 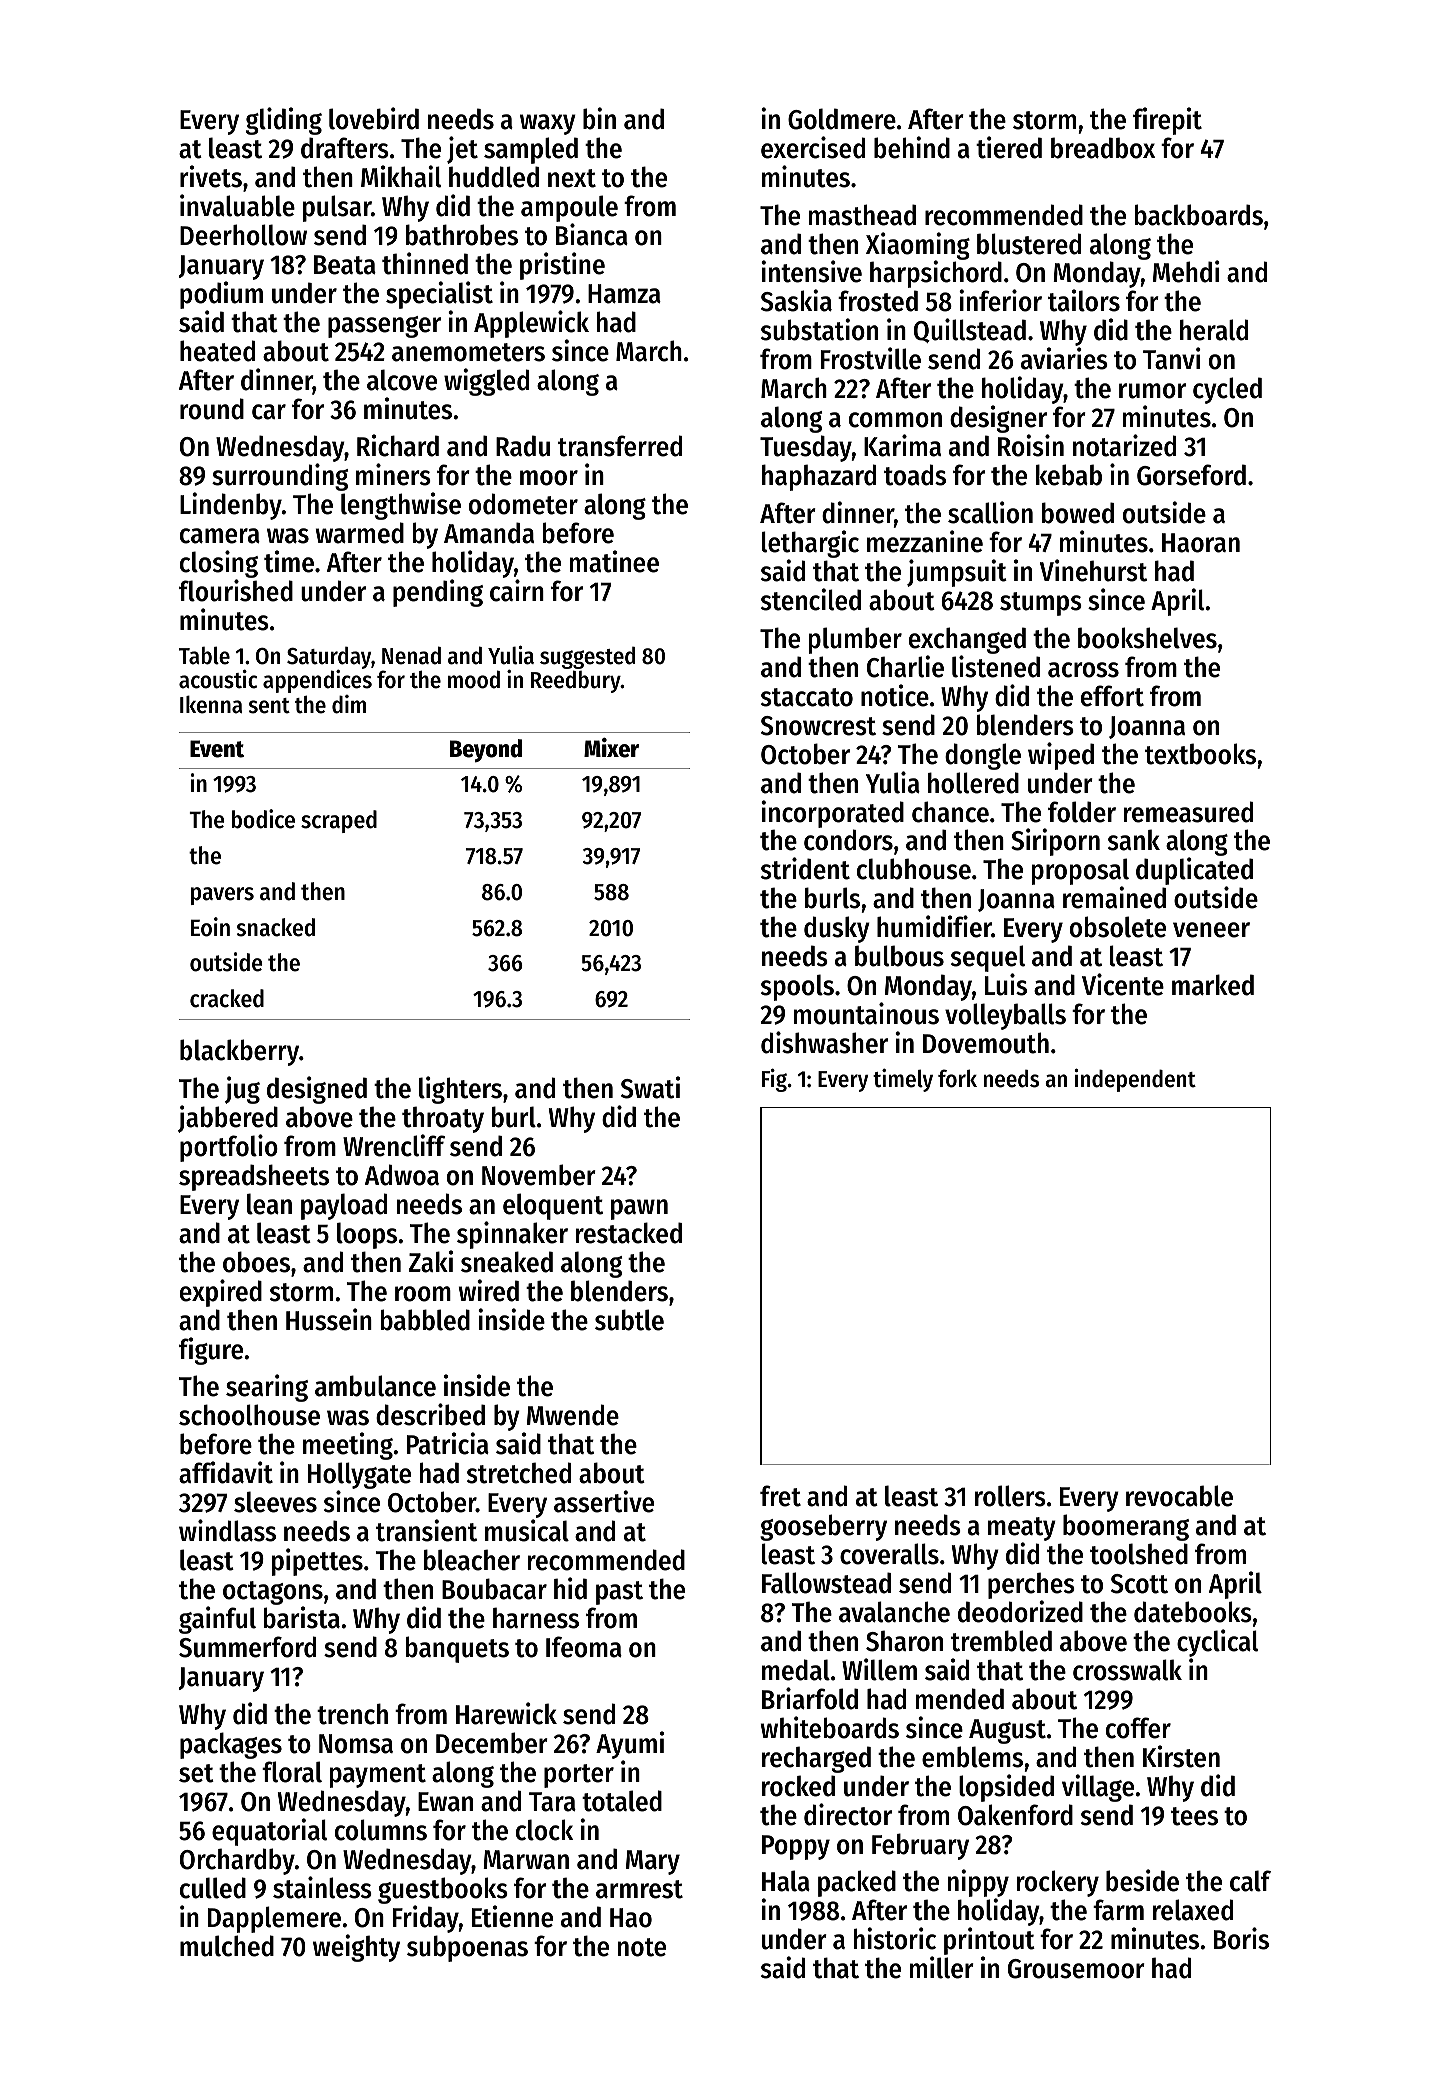 I want to click on pawn, so click(x=639, y=1209).
